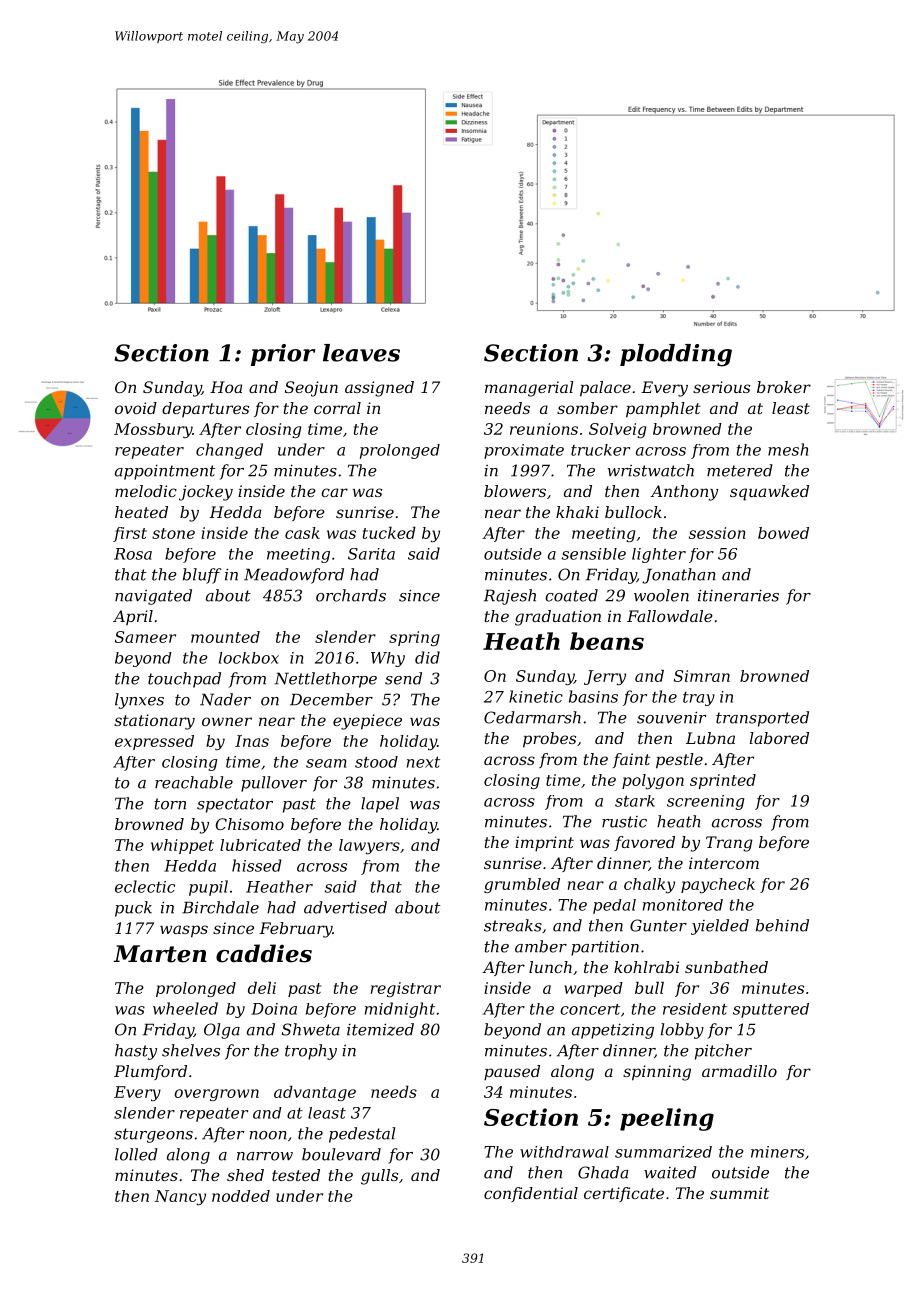 This page has width=924, height=1314. What do you see at coordinates (423, 762) in the page?
I see `next` at bounding box center [423, 762].
